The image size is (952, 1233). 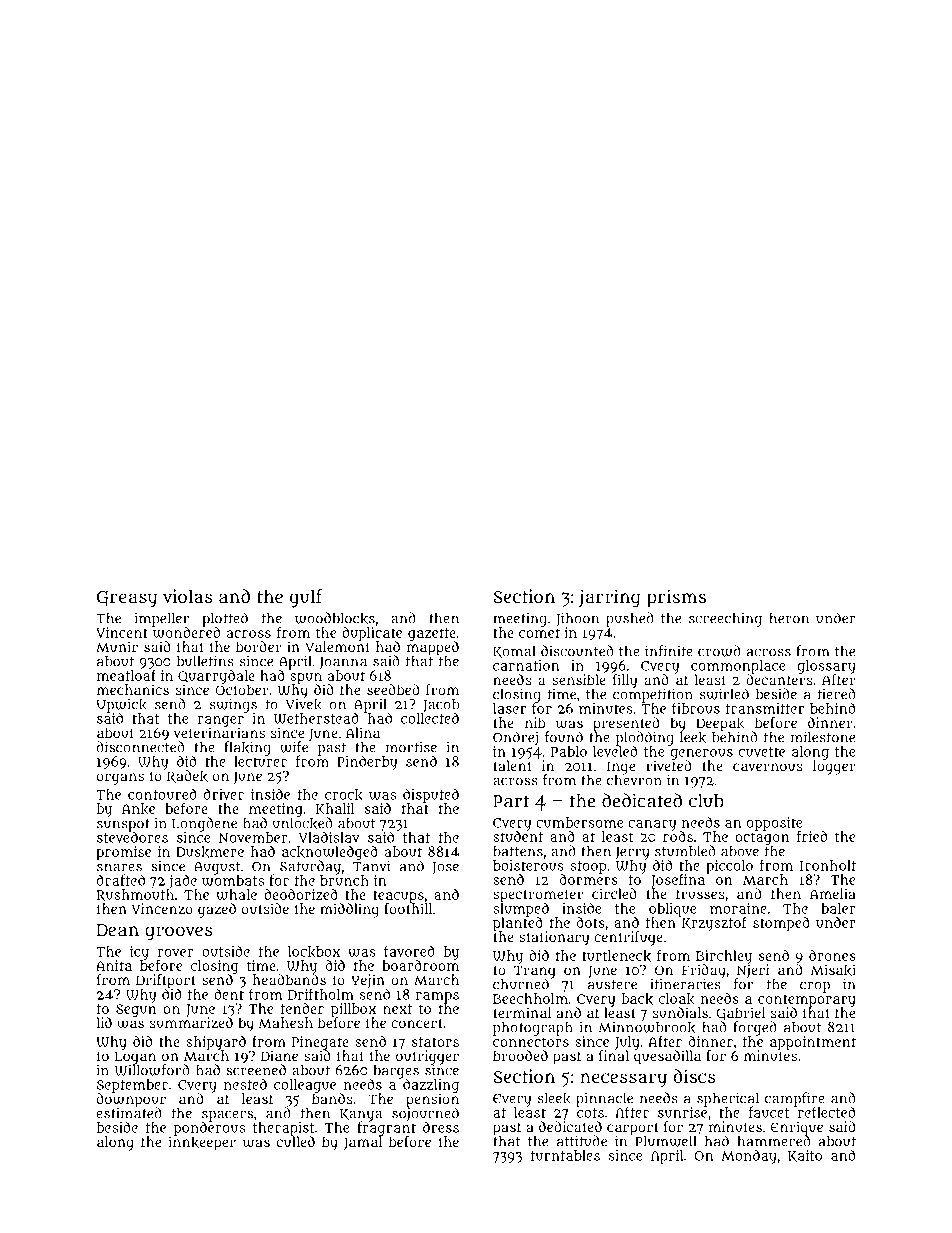 I want to click on turtleneck, so click(x=616, y=956).
